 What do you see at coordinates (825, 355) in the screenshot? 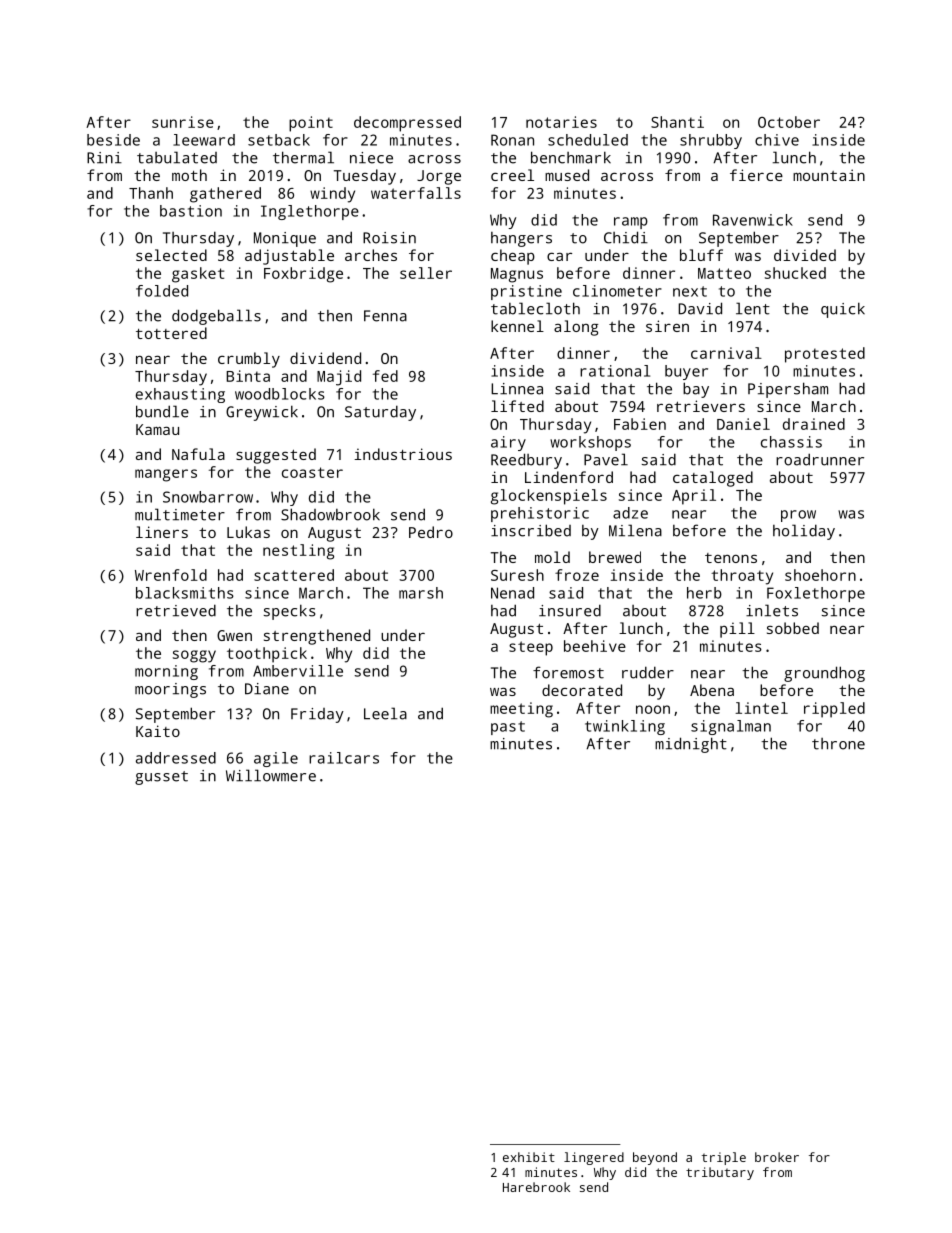
I see `protested` at bounding box center [825, 355].
